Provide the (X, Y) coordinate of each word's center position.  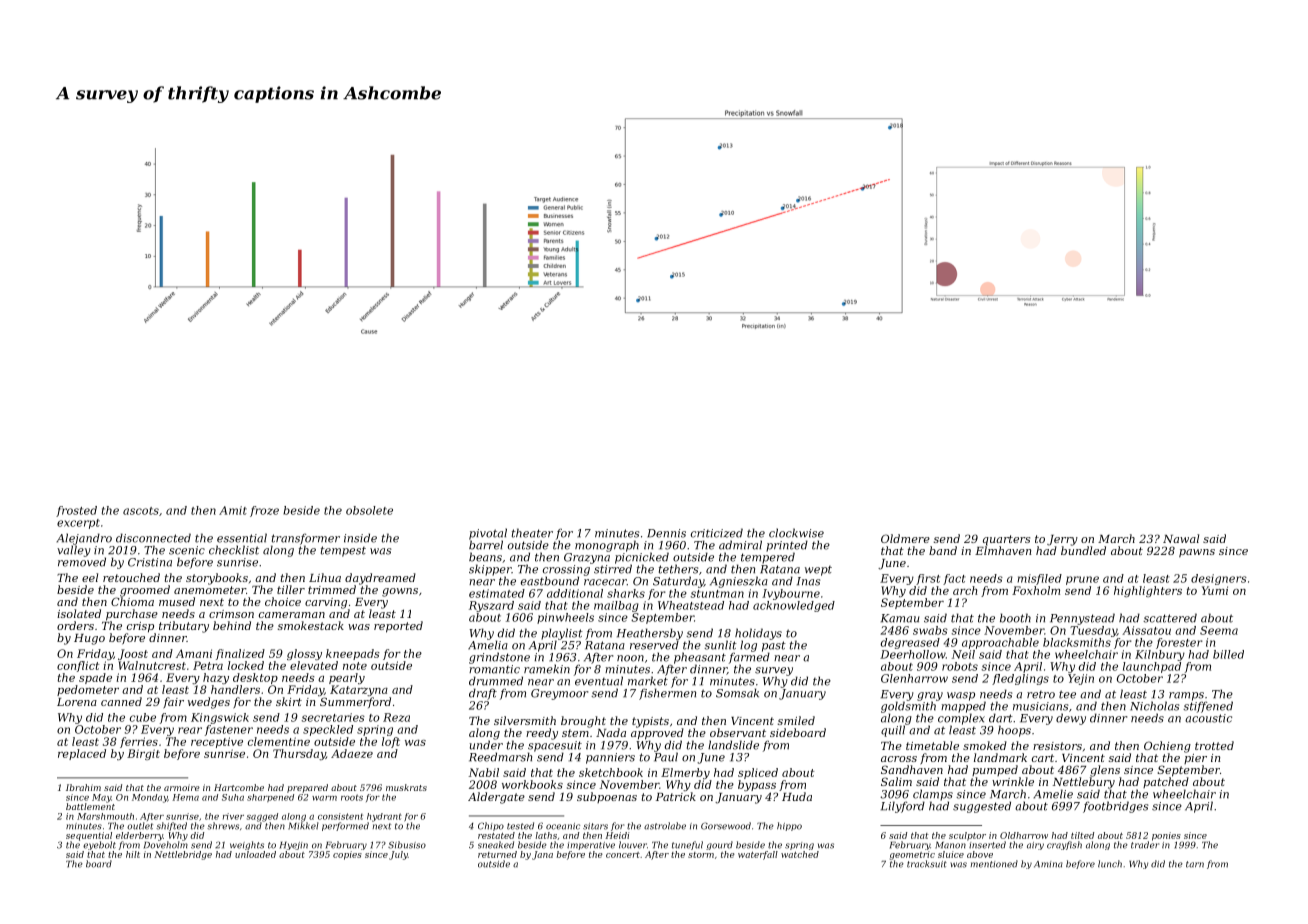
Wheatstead (691, 605)
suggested (982, 807)
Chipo (491, 826)
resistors (1057, 746)
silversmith (525, 720)
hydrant (384, 817)
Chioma (132, 601)
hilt (133, 854)
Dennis (666, 533)
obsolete (369, 510)
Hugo (89, 639)
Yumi (1215, 590)
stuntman (717, 594)
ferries (139, 742)
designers (1219, 579)
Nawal (1181, 538)
